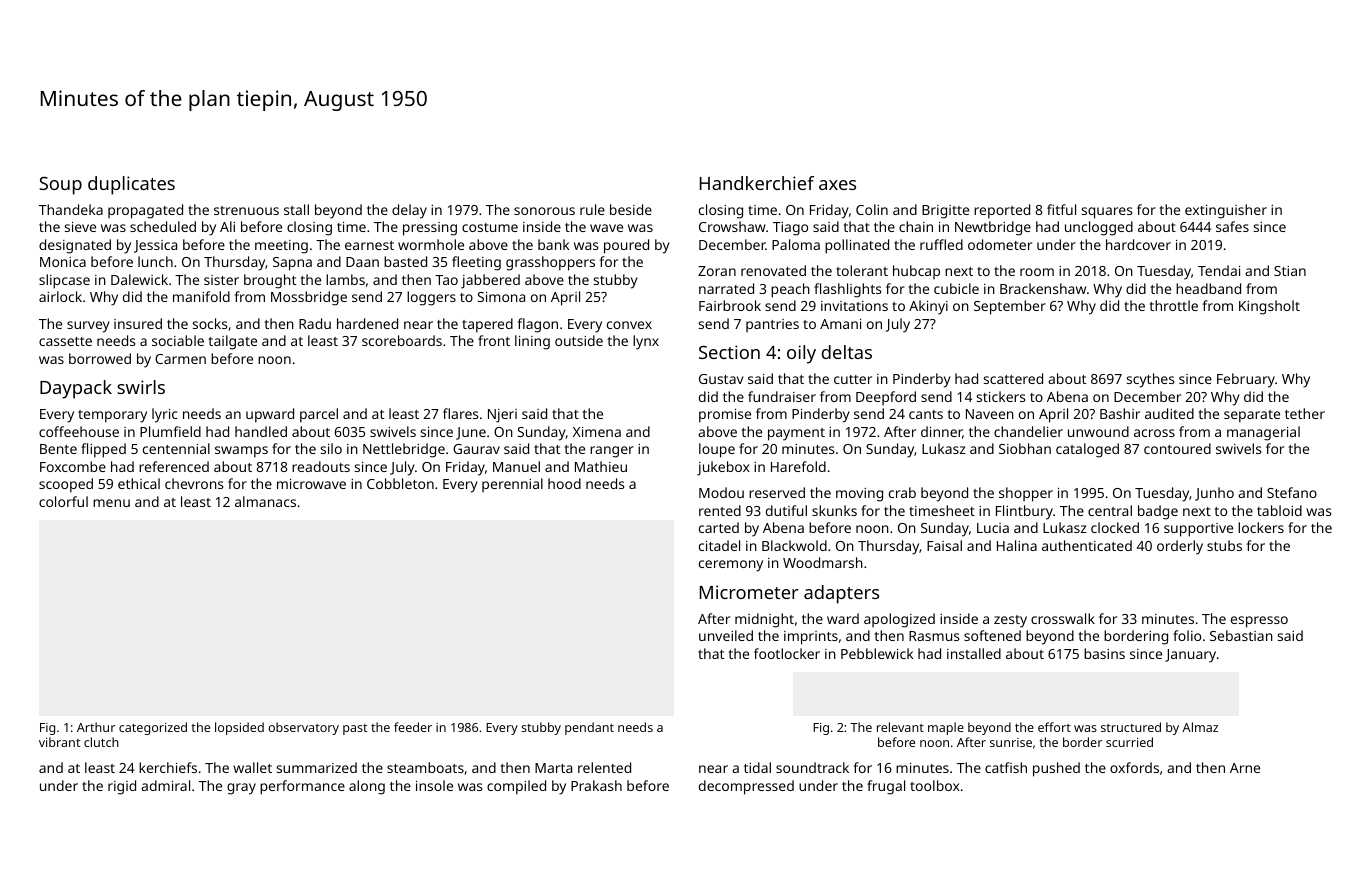 This document has width=1372, height=887. What do you see at coordinates (76, 389) in the document?
I see `Daypack` at bounding box center [76, 389].
